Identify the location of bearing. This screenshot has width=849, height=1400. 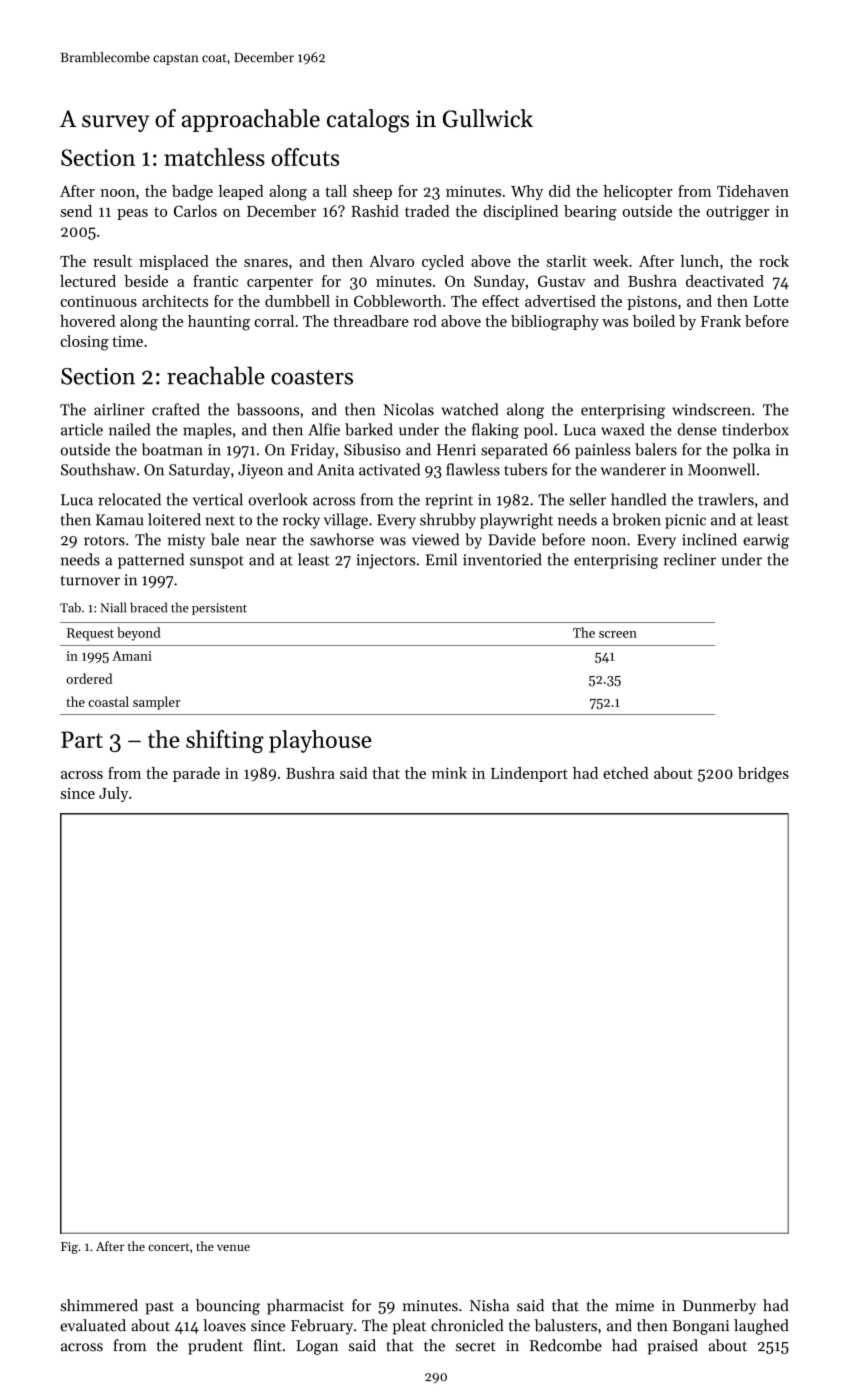
(590, 213).
